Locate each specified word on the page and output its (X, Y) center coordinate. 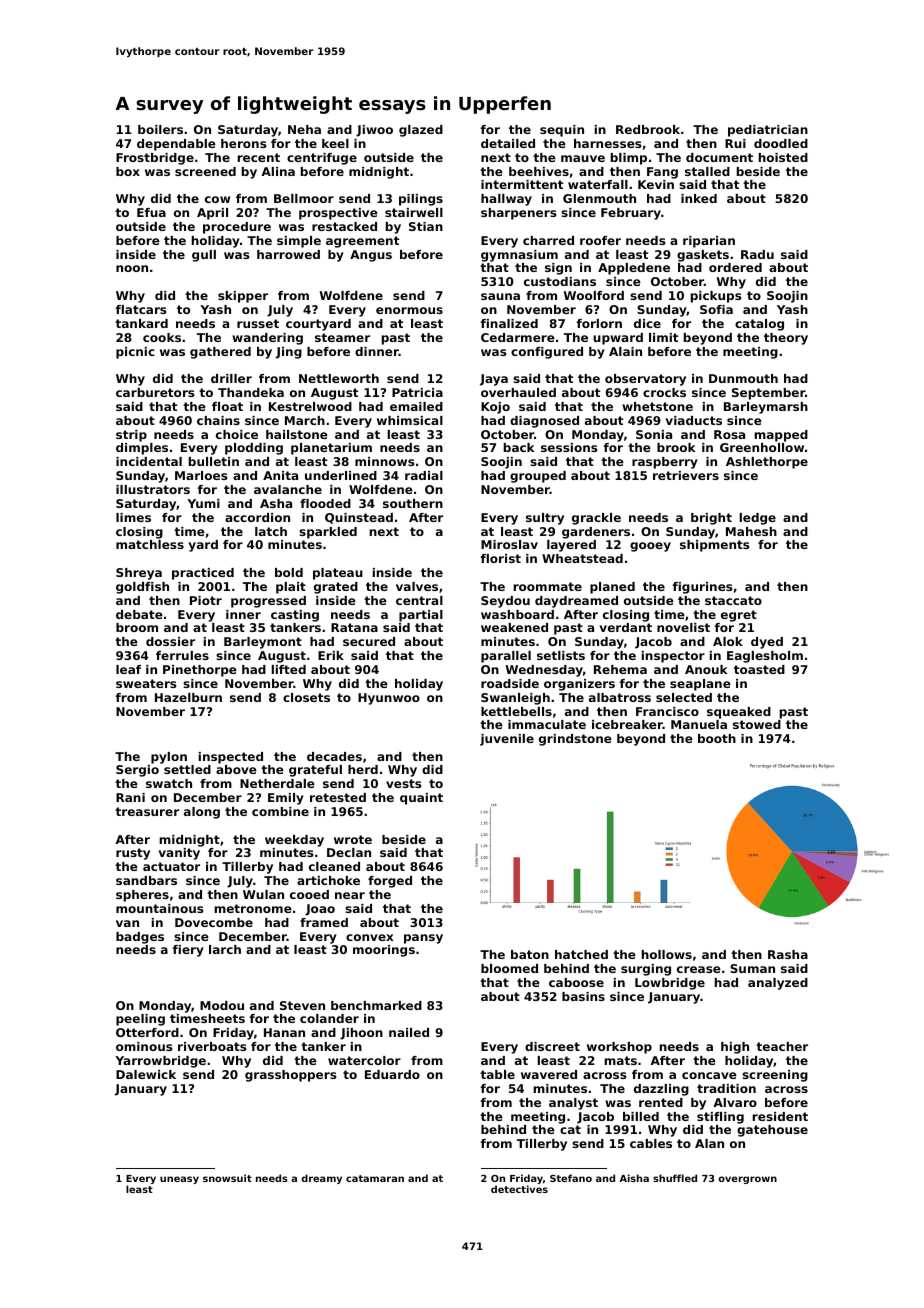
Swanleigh (515, 699)
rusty (133, 854)
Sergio (137, 771)
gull (204, 256)
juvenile (507, 740)
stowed (757, 724)
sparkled (328, 533)
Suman (752, 968)
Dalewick (146, 1074)
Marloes (201, 475)
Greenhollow (762, 447)
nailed (409, 1032)
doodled (781, 143)
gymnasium (519, 256)
